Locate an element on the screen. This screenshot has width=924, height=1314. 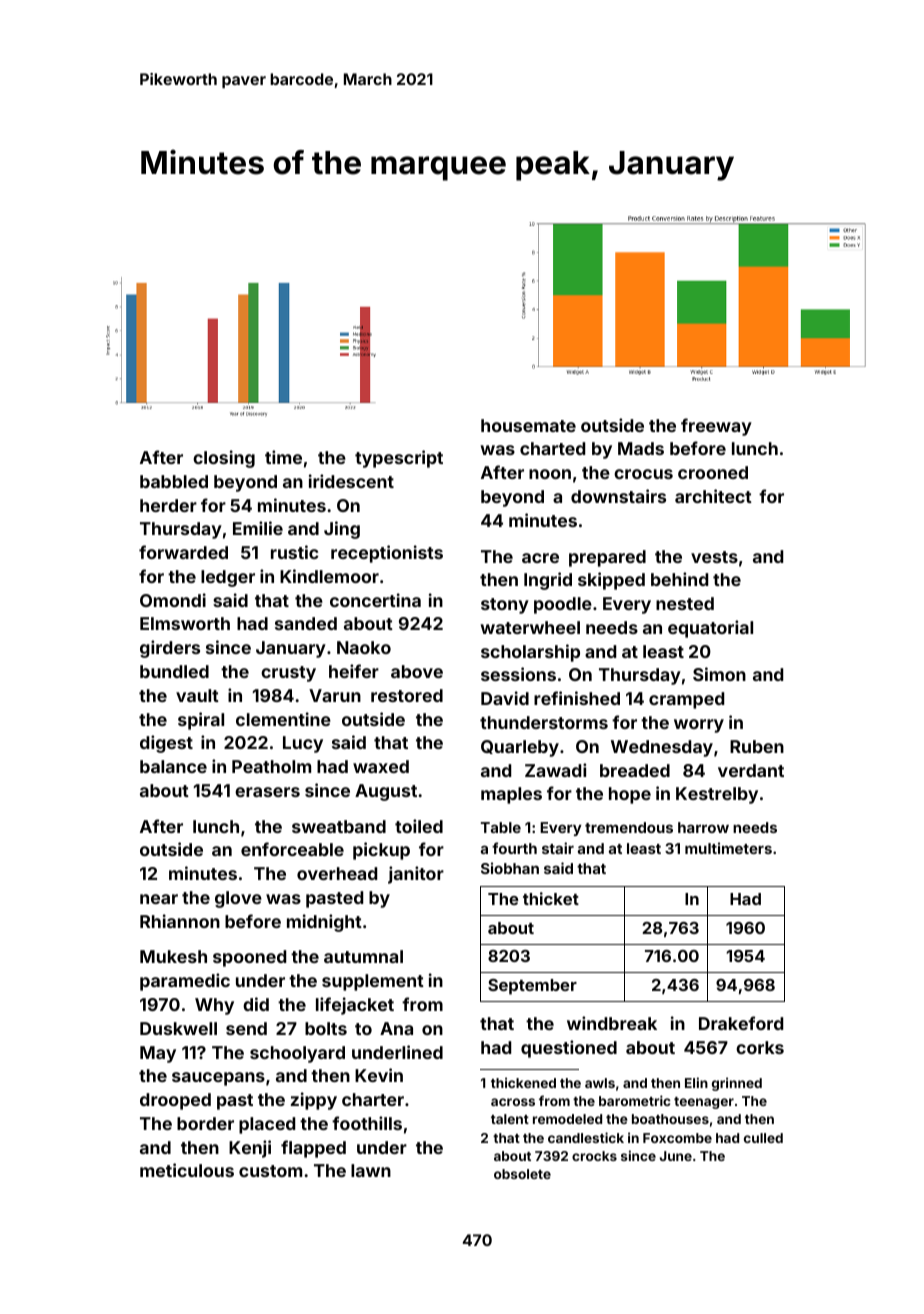
equatorial is located at coordinates (710, 629).
